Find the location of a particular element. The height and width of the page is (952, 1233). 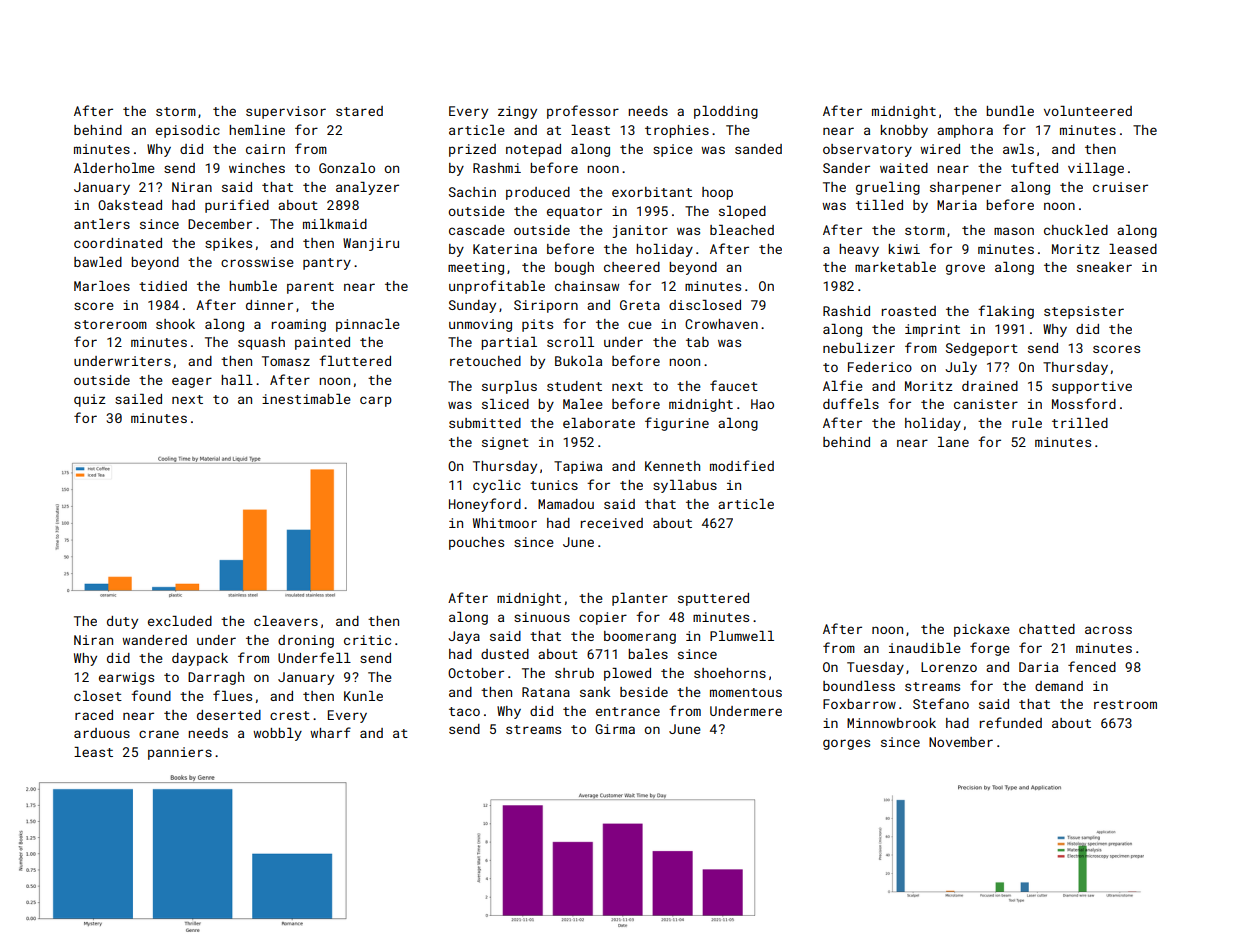

retouched is located at coordinates (485, 361).
